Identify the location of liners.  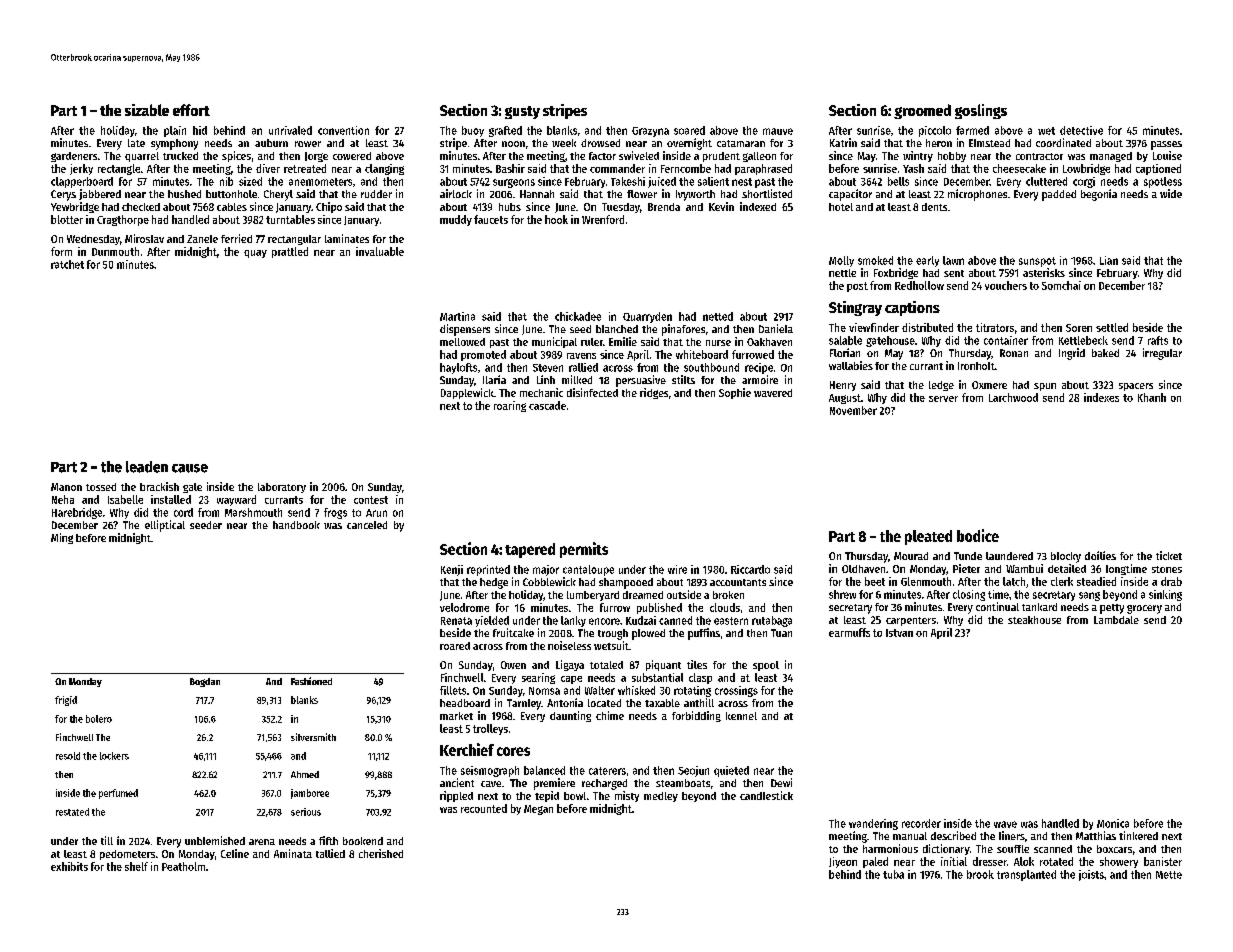
(1012, 835).
